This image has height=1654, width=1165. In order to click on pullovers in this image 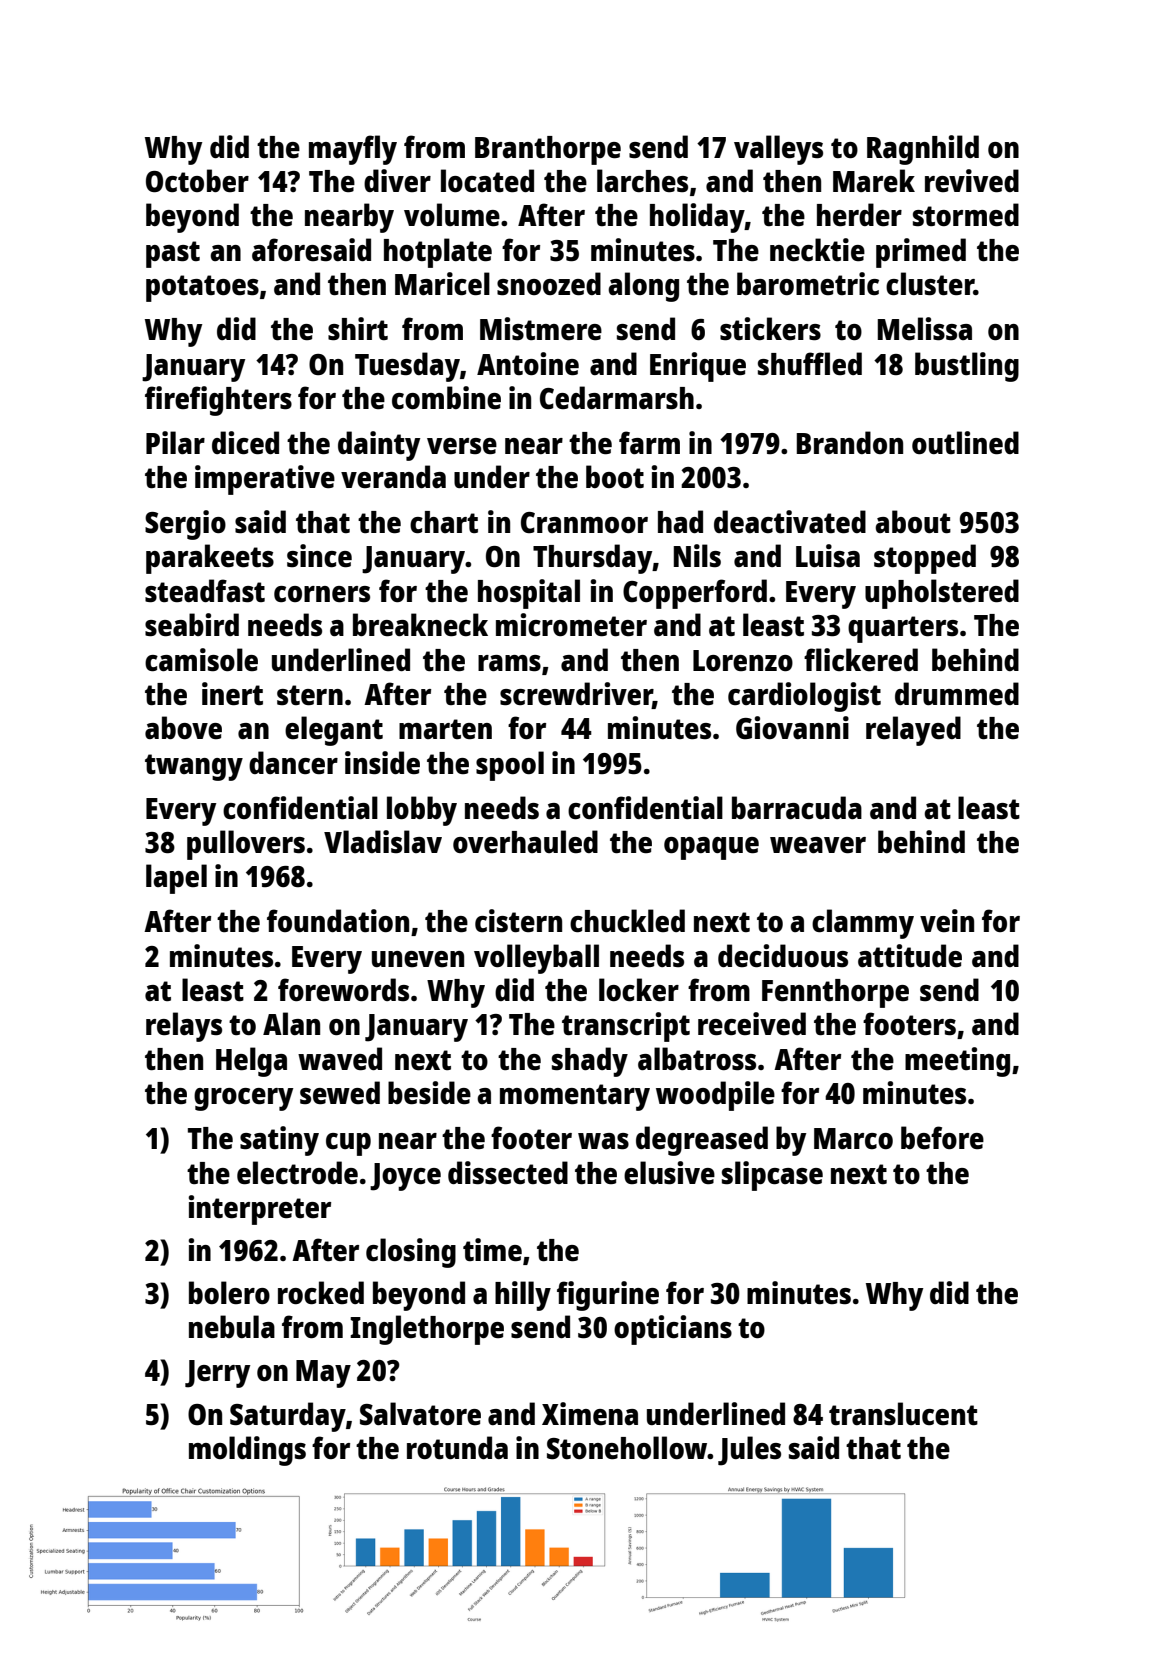, I will do `click(246, 845)`.
